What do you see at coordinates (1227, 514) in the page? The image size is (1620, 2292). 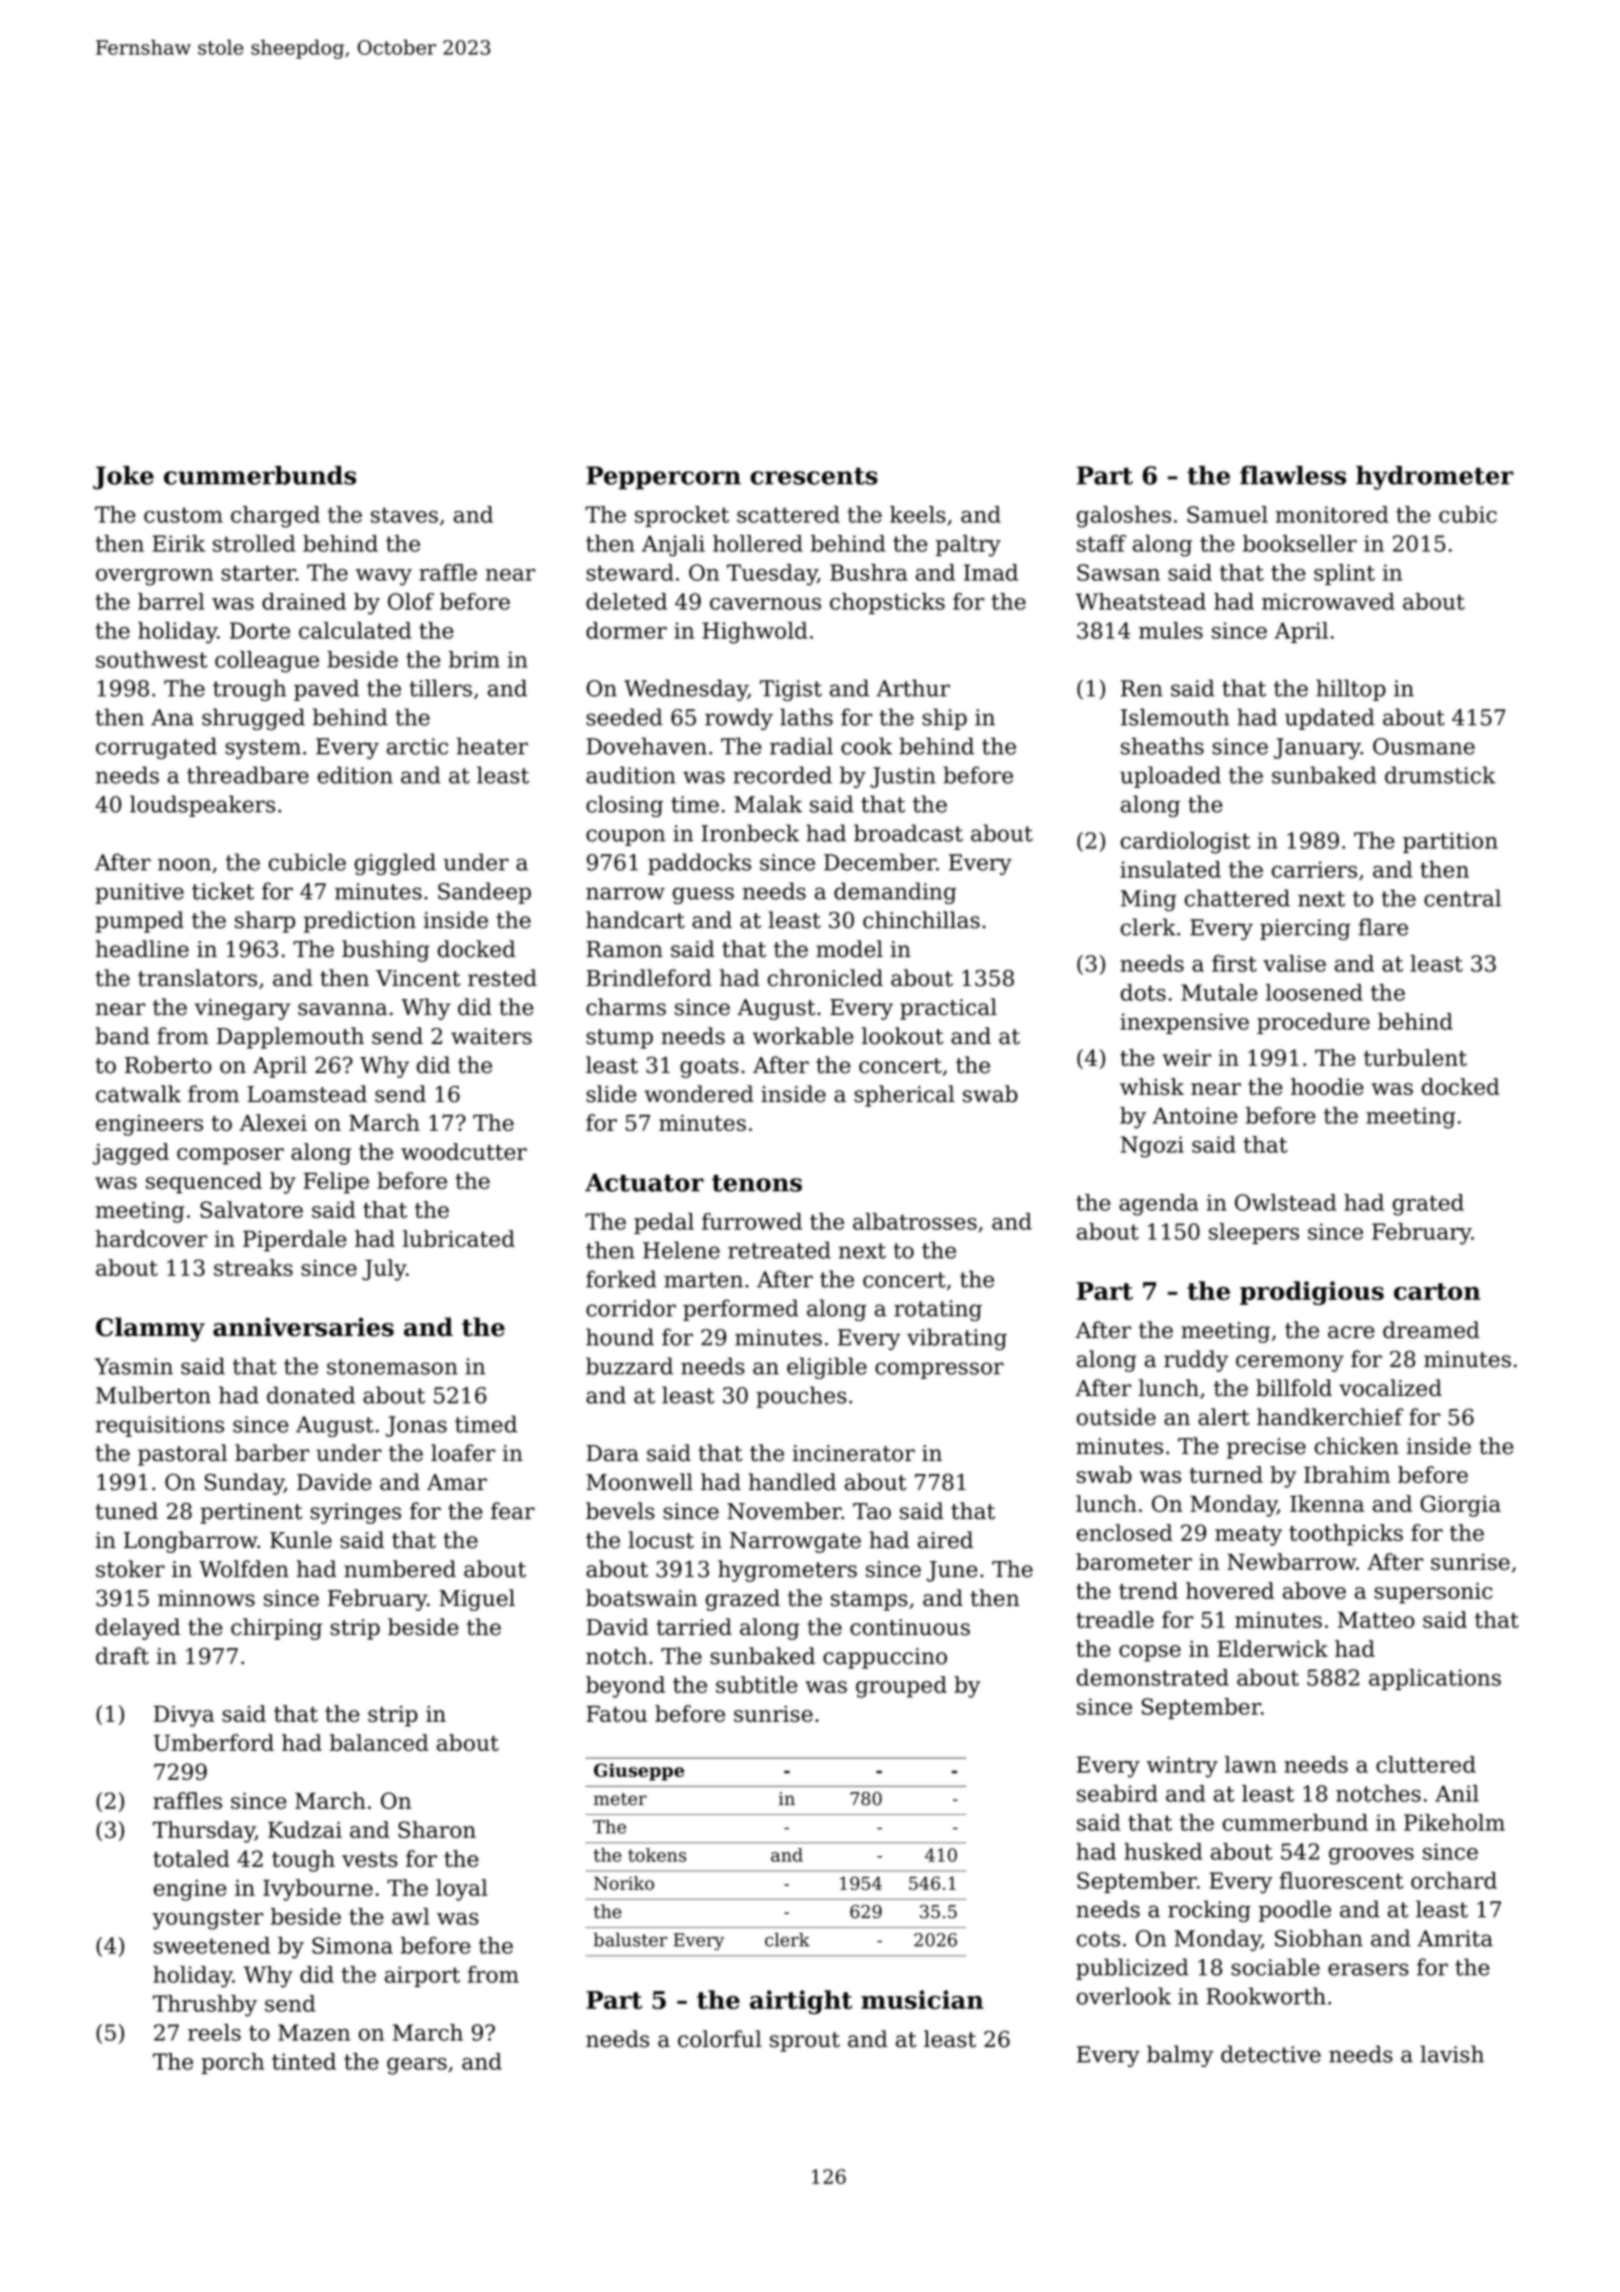 I see `Samuel` at bounding box center [1227, 514].
